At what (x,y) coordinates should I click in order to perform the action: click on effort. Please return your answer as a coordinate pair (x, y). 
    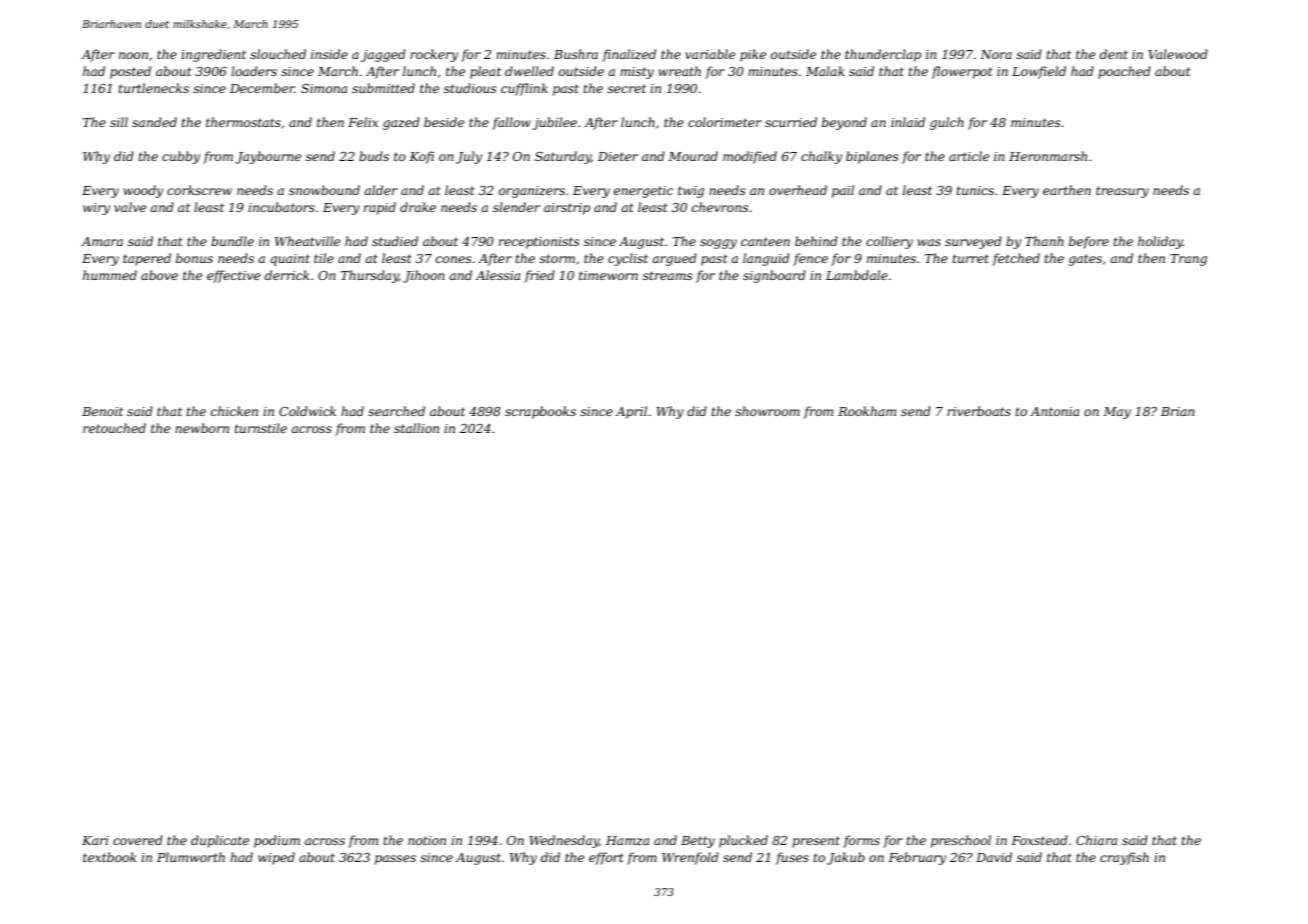
    Looking at the image, I should click on (606, 858).
